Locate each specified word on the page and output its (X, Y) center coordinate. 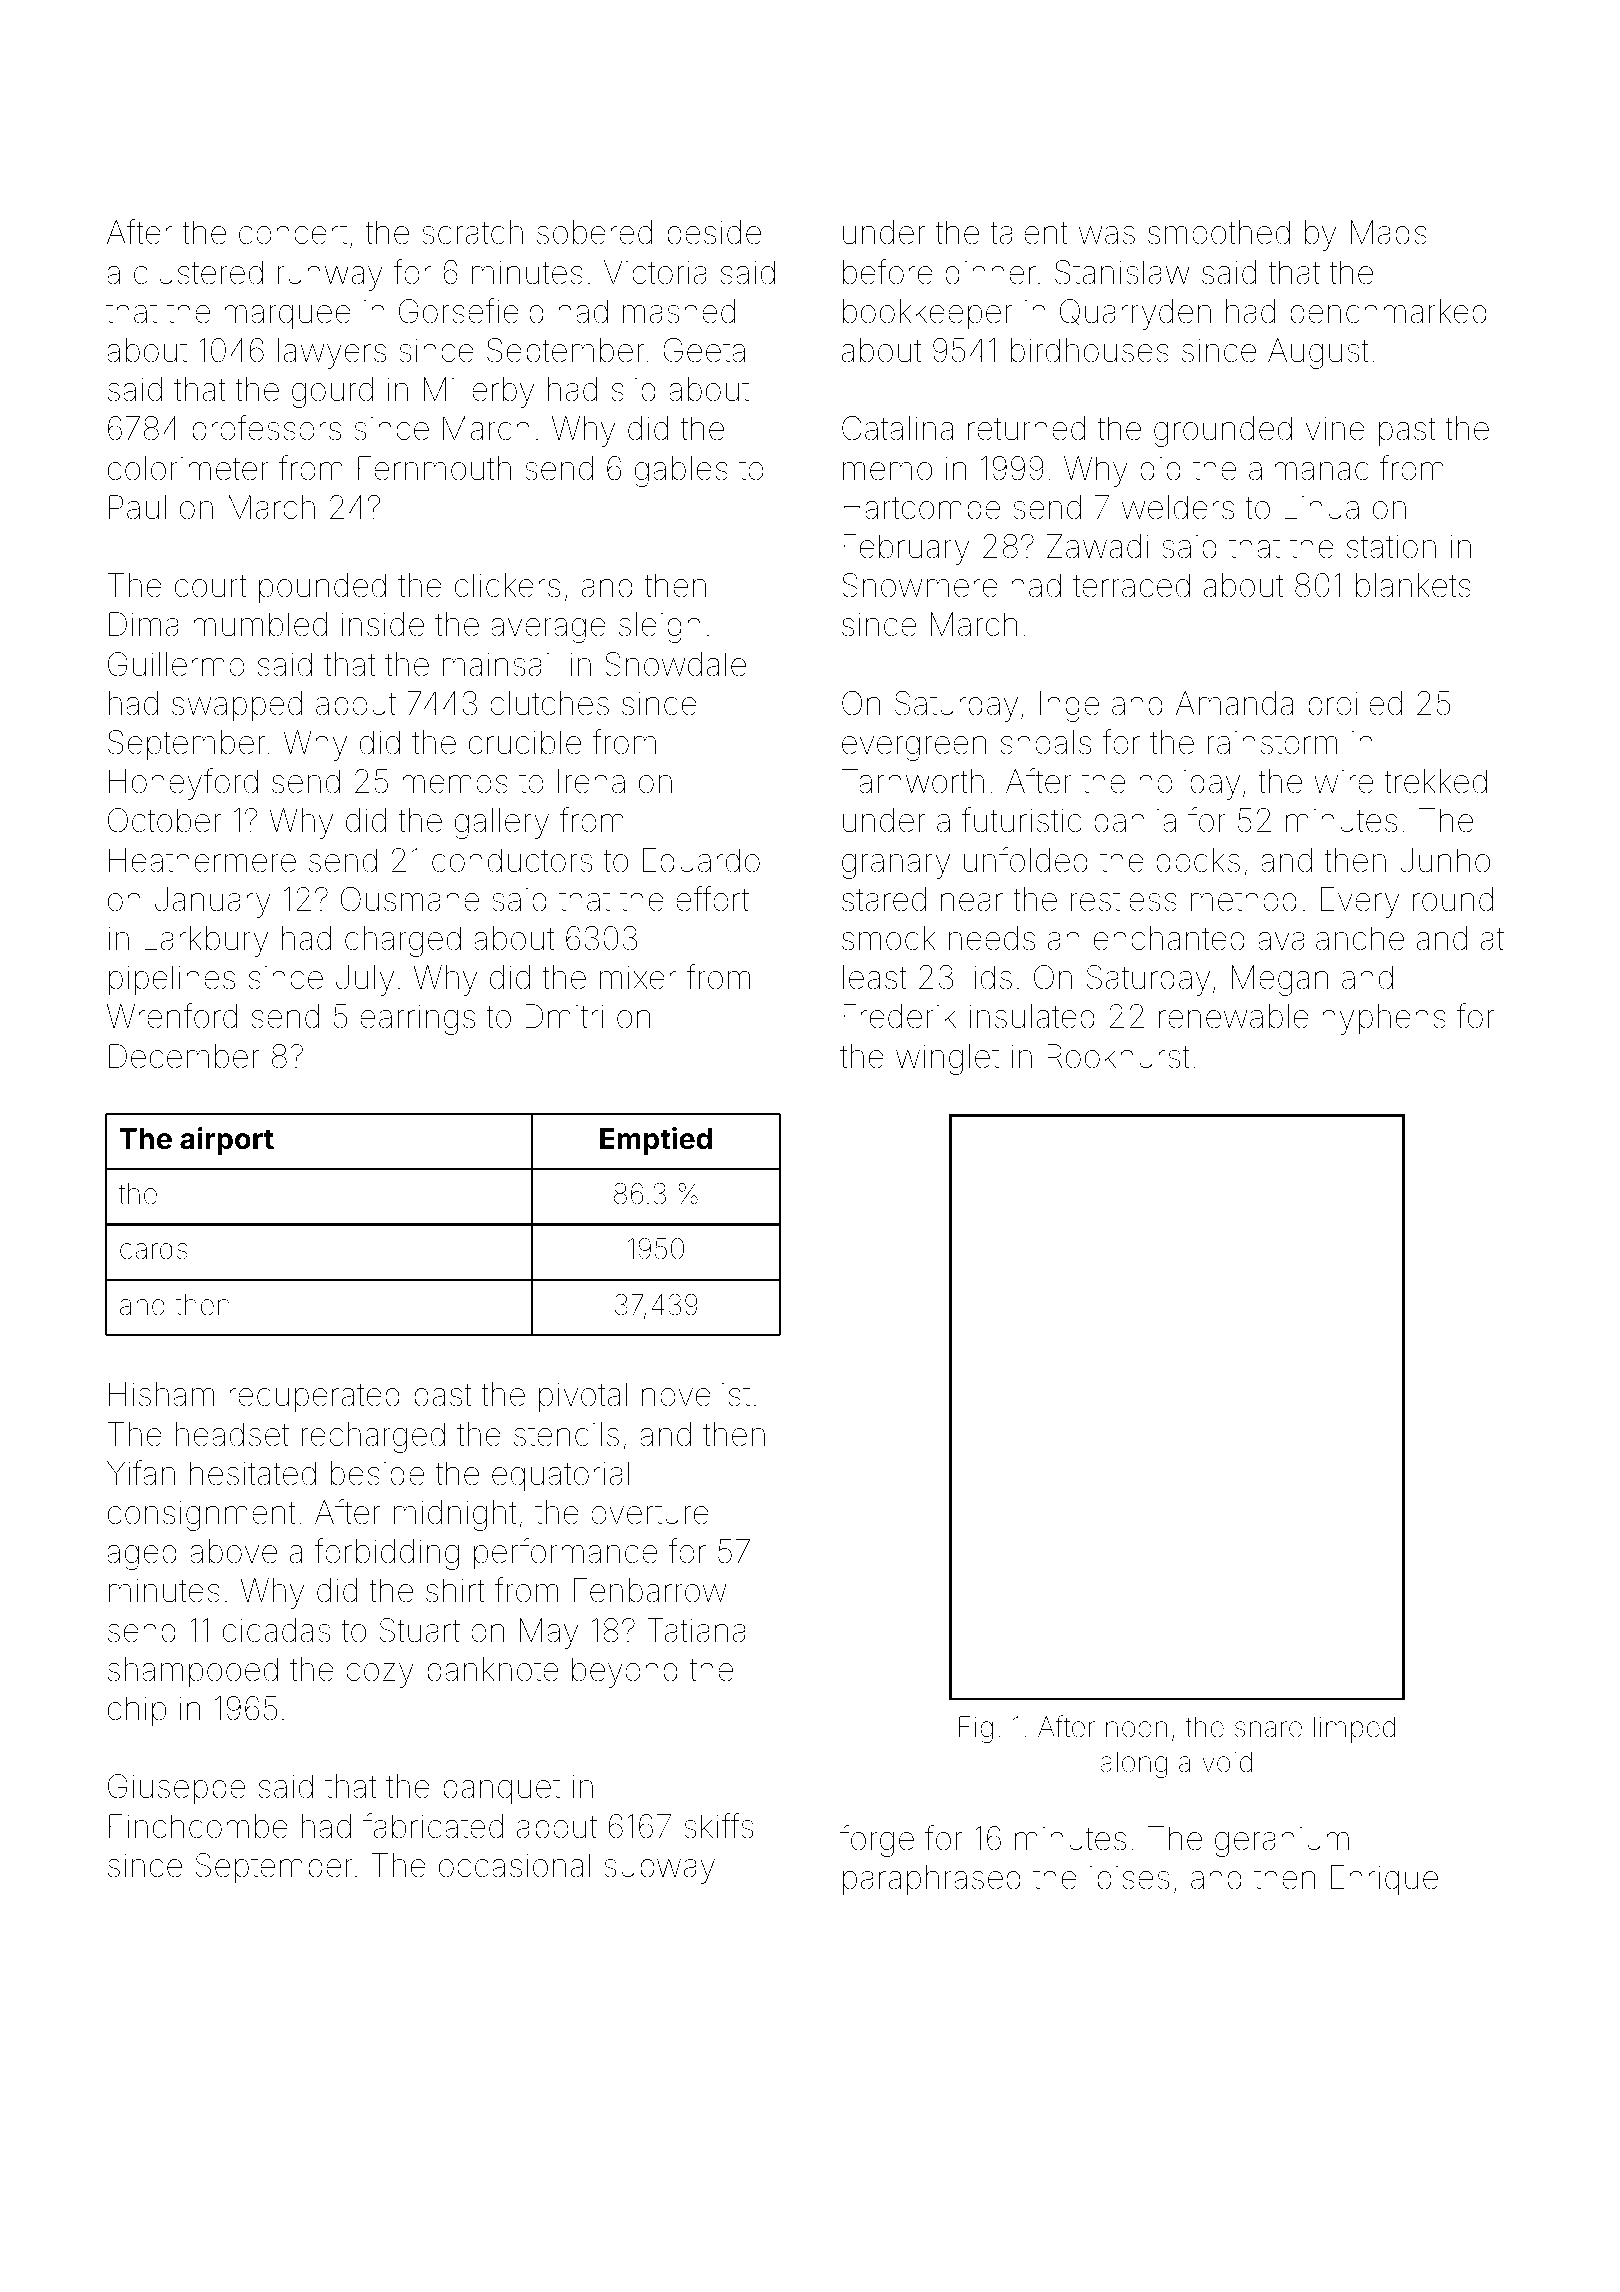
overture (650, 1513)
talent (1029, 232)
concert (293, 233)
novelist (696, 1394)
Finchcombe (198, 1826)
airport (227, 1141)
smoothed (1219, 232)
